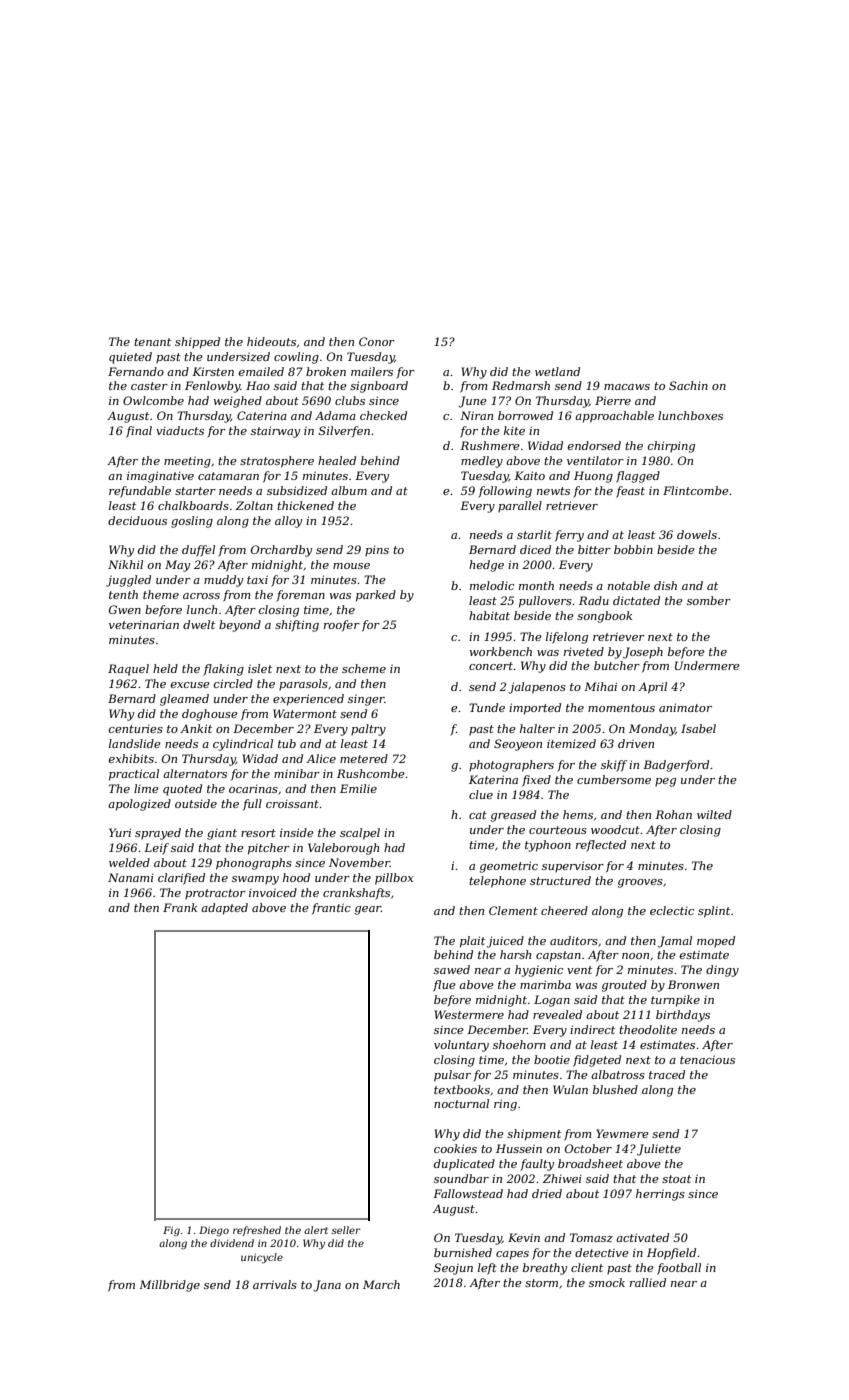 Image resolution: width=849 pixels, height=1400 pixels. Describe the element at coordinates (648, 1029) in the document. I see `theodolite` at that location.
